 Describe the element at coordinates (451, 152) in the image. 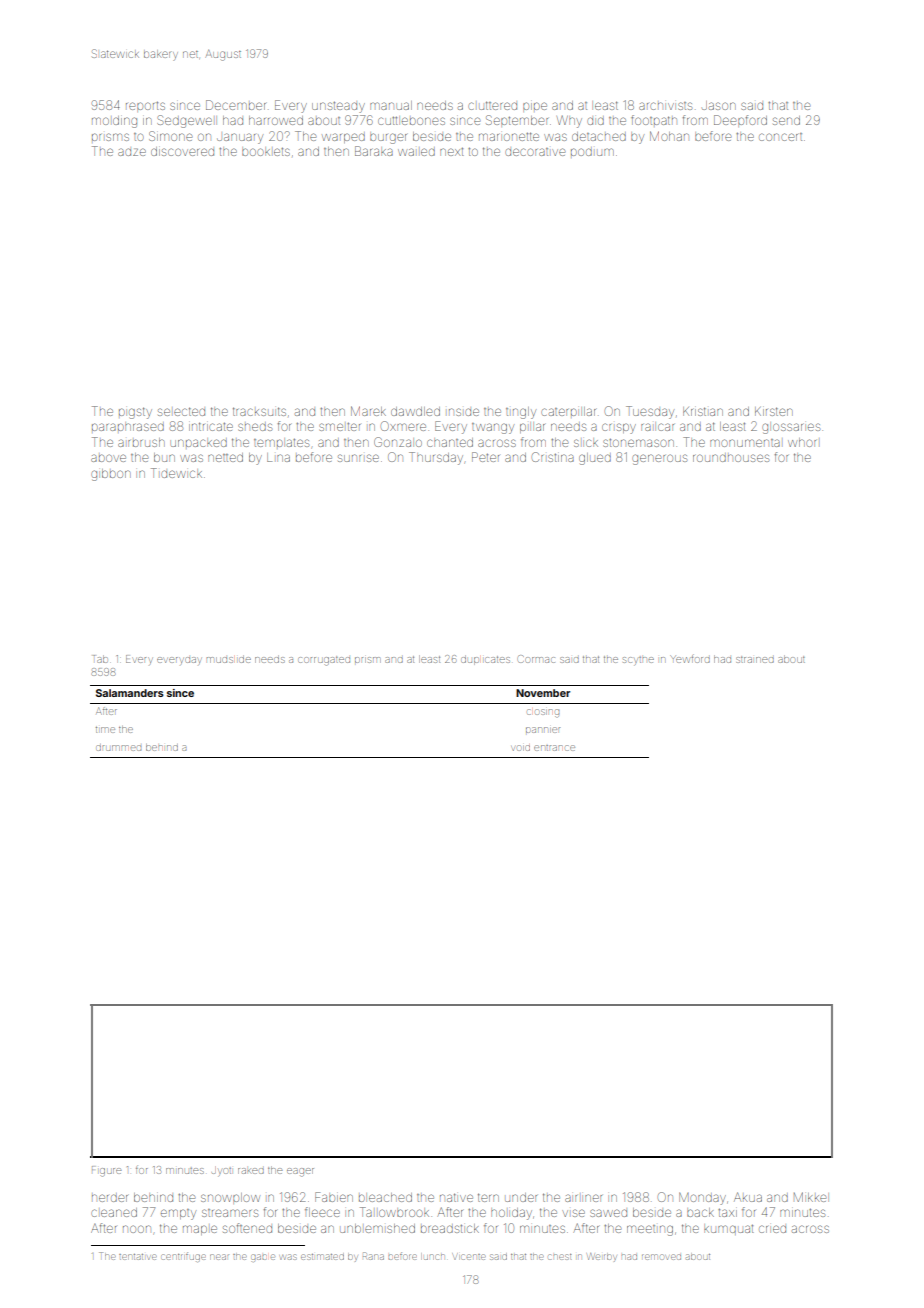

I see `next` at that location.
